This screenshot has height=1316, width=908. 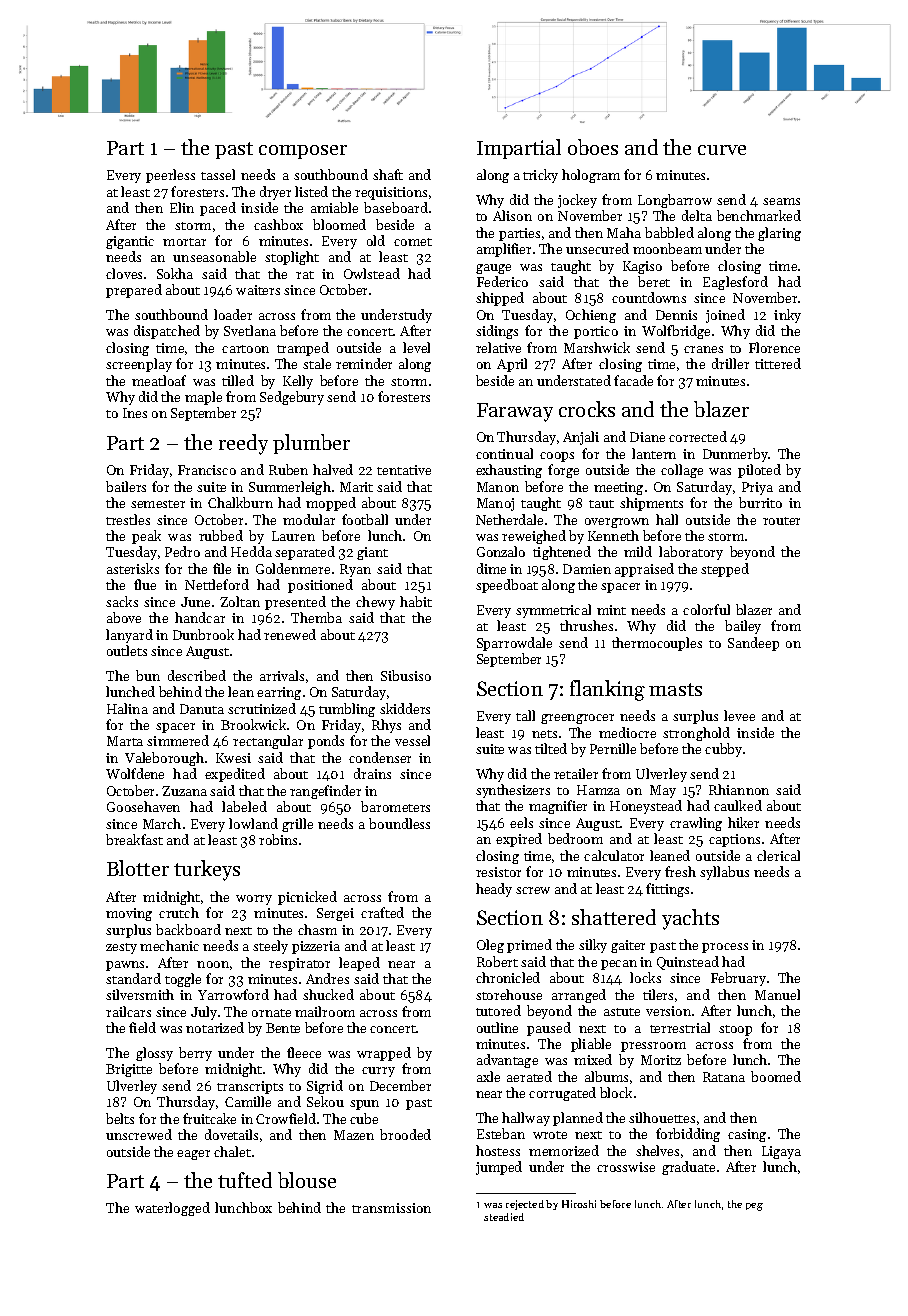 I want to click on Sibusiso, so click(x=406, y=675).
